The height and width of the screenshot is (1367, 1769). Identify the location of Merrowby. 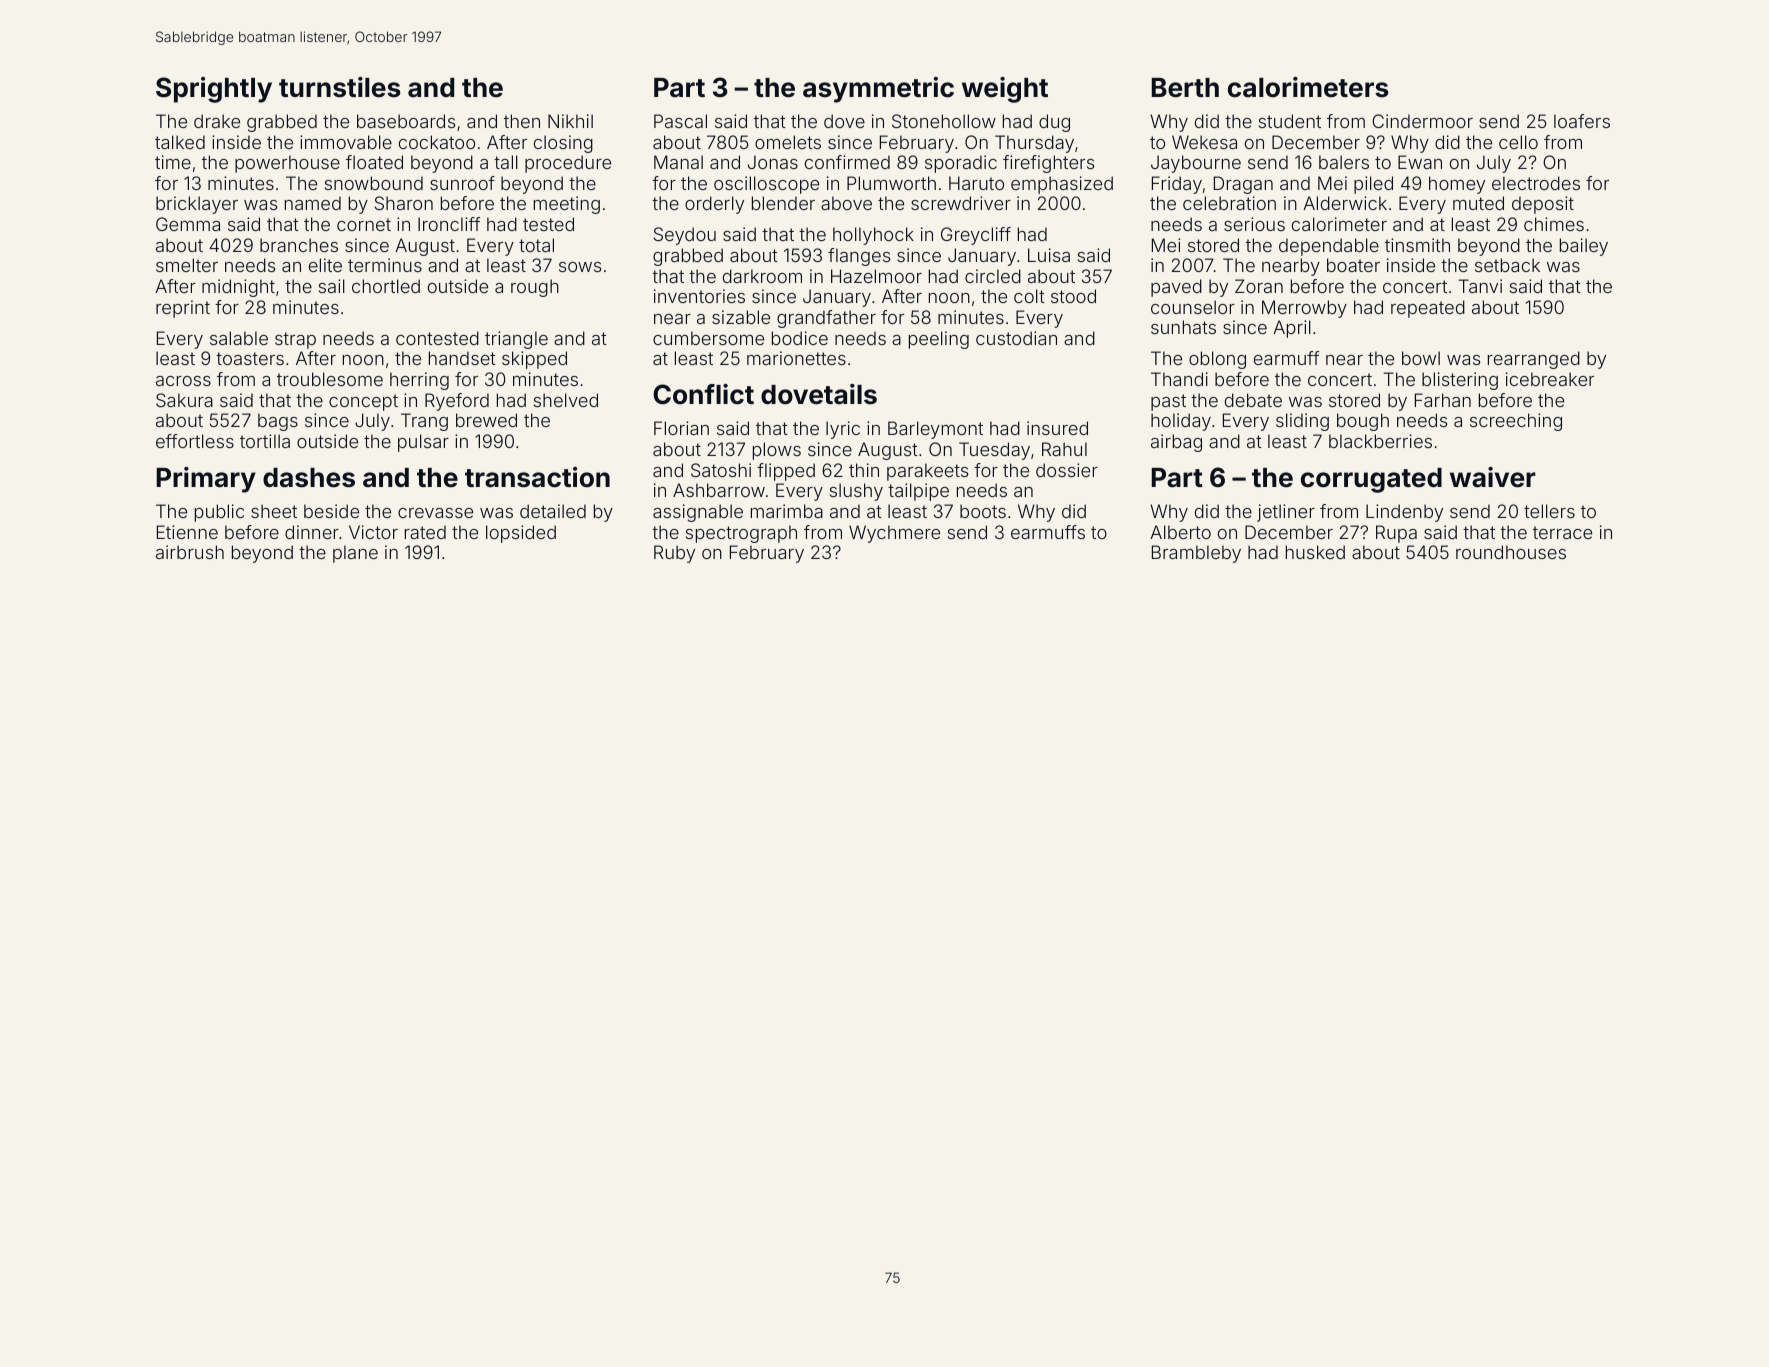
(1304, 309).
